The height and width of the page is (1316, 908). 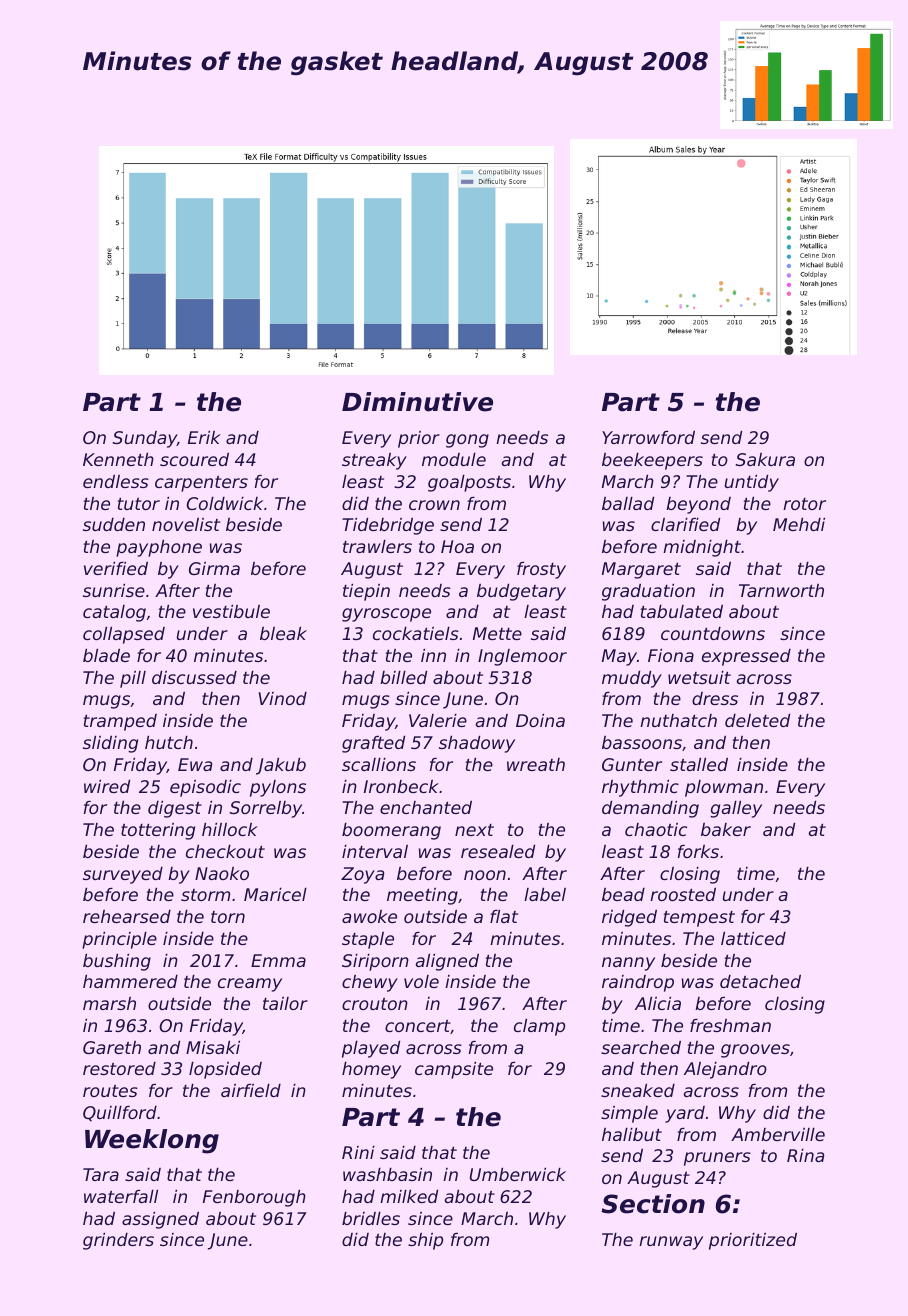 I want to click on ship, so click(x=425, y=1241).
